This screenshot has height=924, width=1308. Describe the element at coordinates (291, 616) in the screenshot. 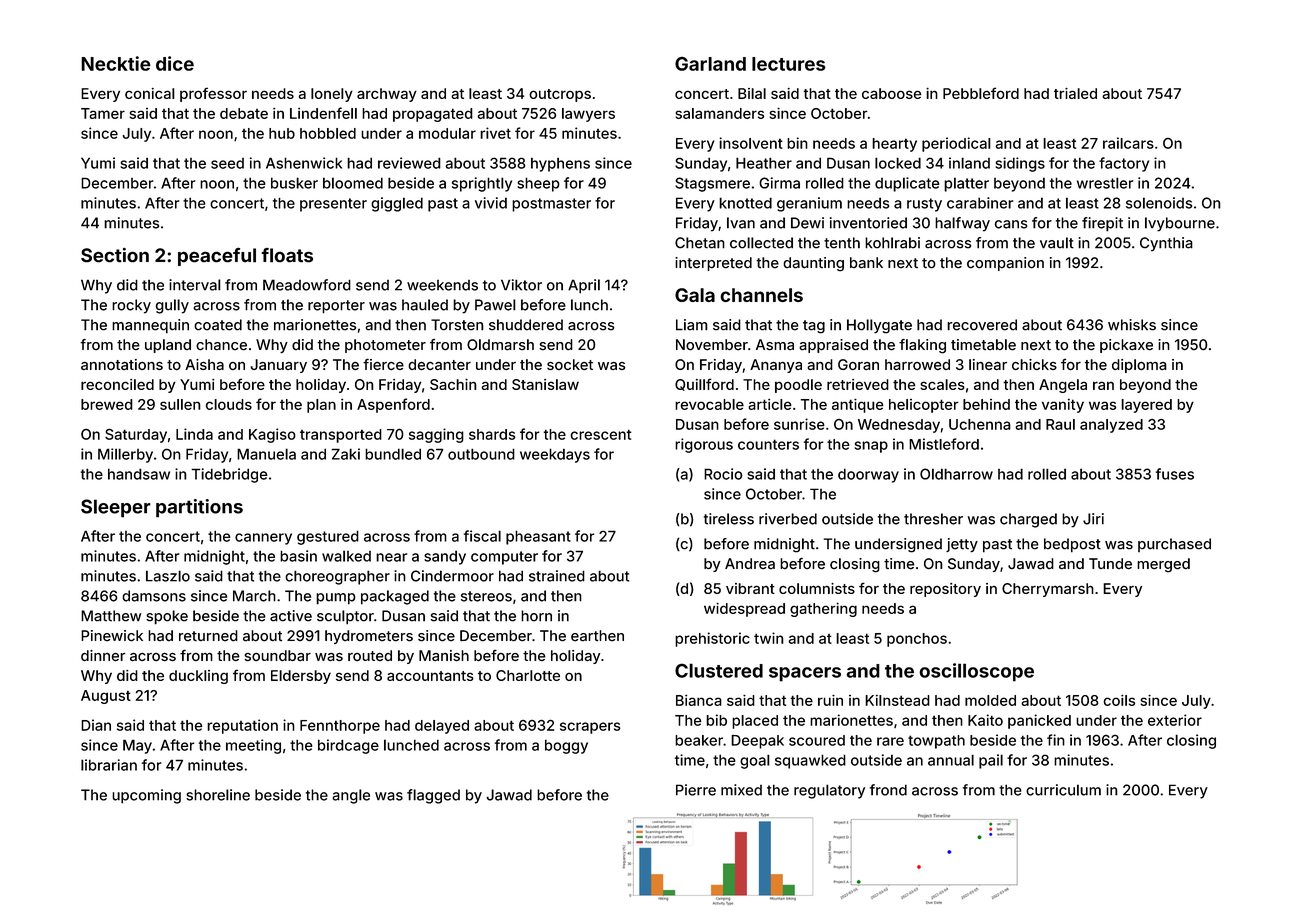

I see `active` at that location.
